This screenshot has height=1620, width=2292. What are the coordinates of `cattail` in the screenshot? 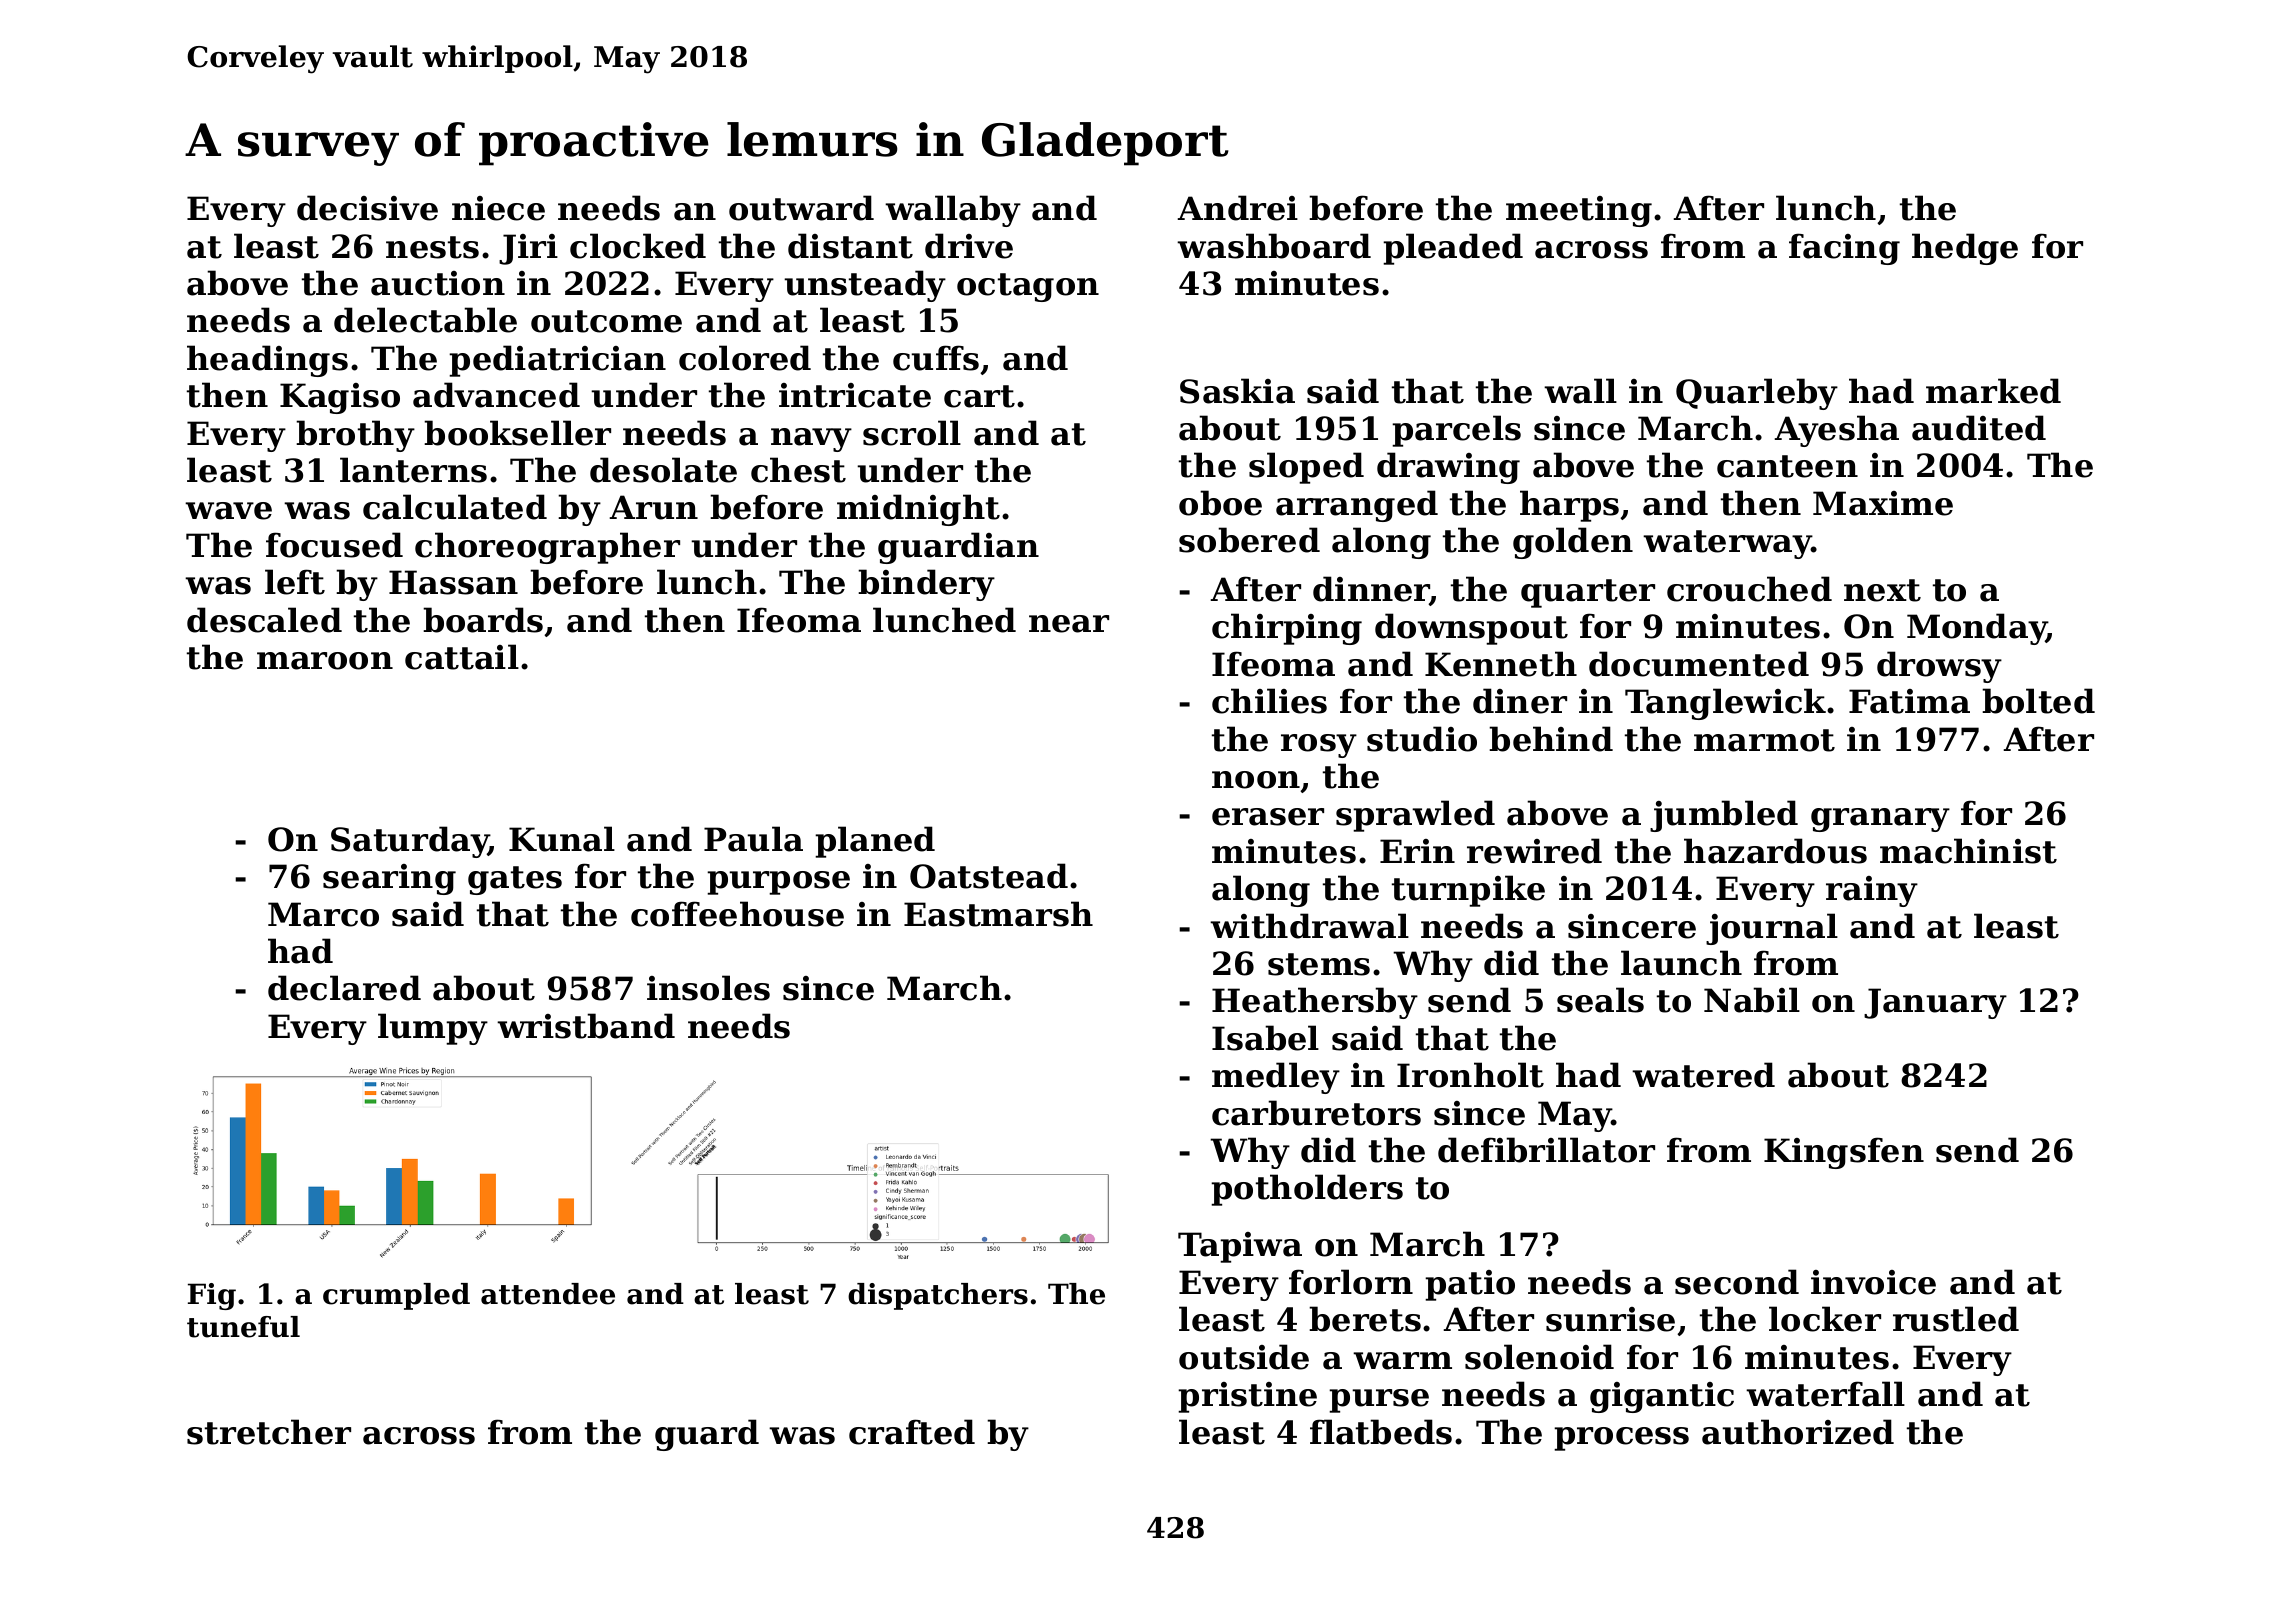 It's located at (462, 657).
